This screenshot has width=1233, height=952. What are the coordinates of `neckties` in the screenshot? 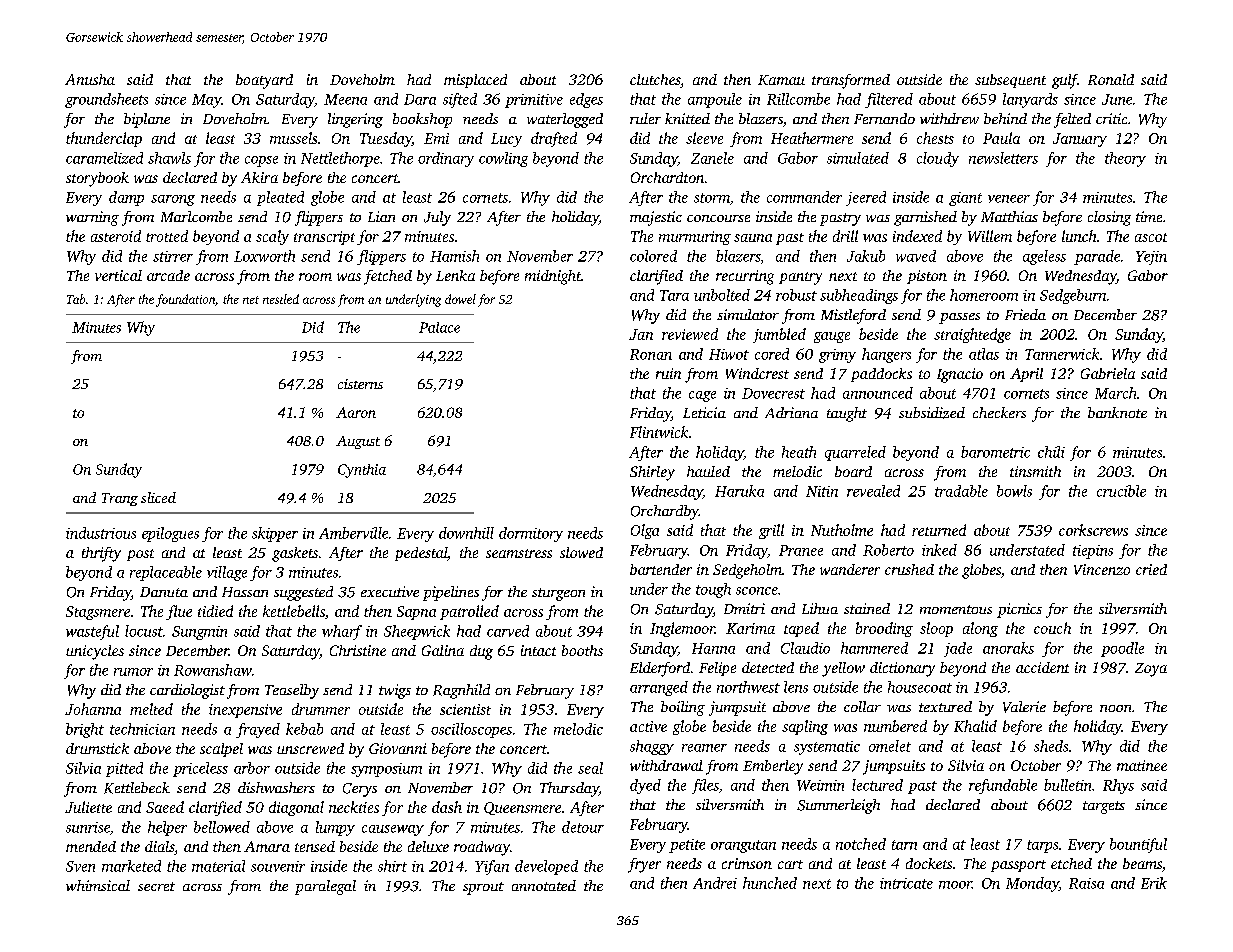 It's located at (354, 807).
